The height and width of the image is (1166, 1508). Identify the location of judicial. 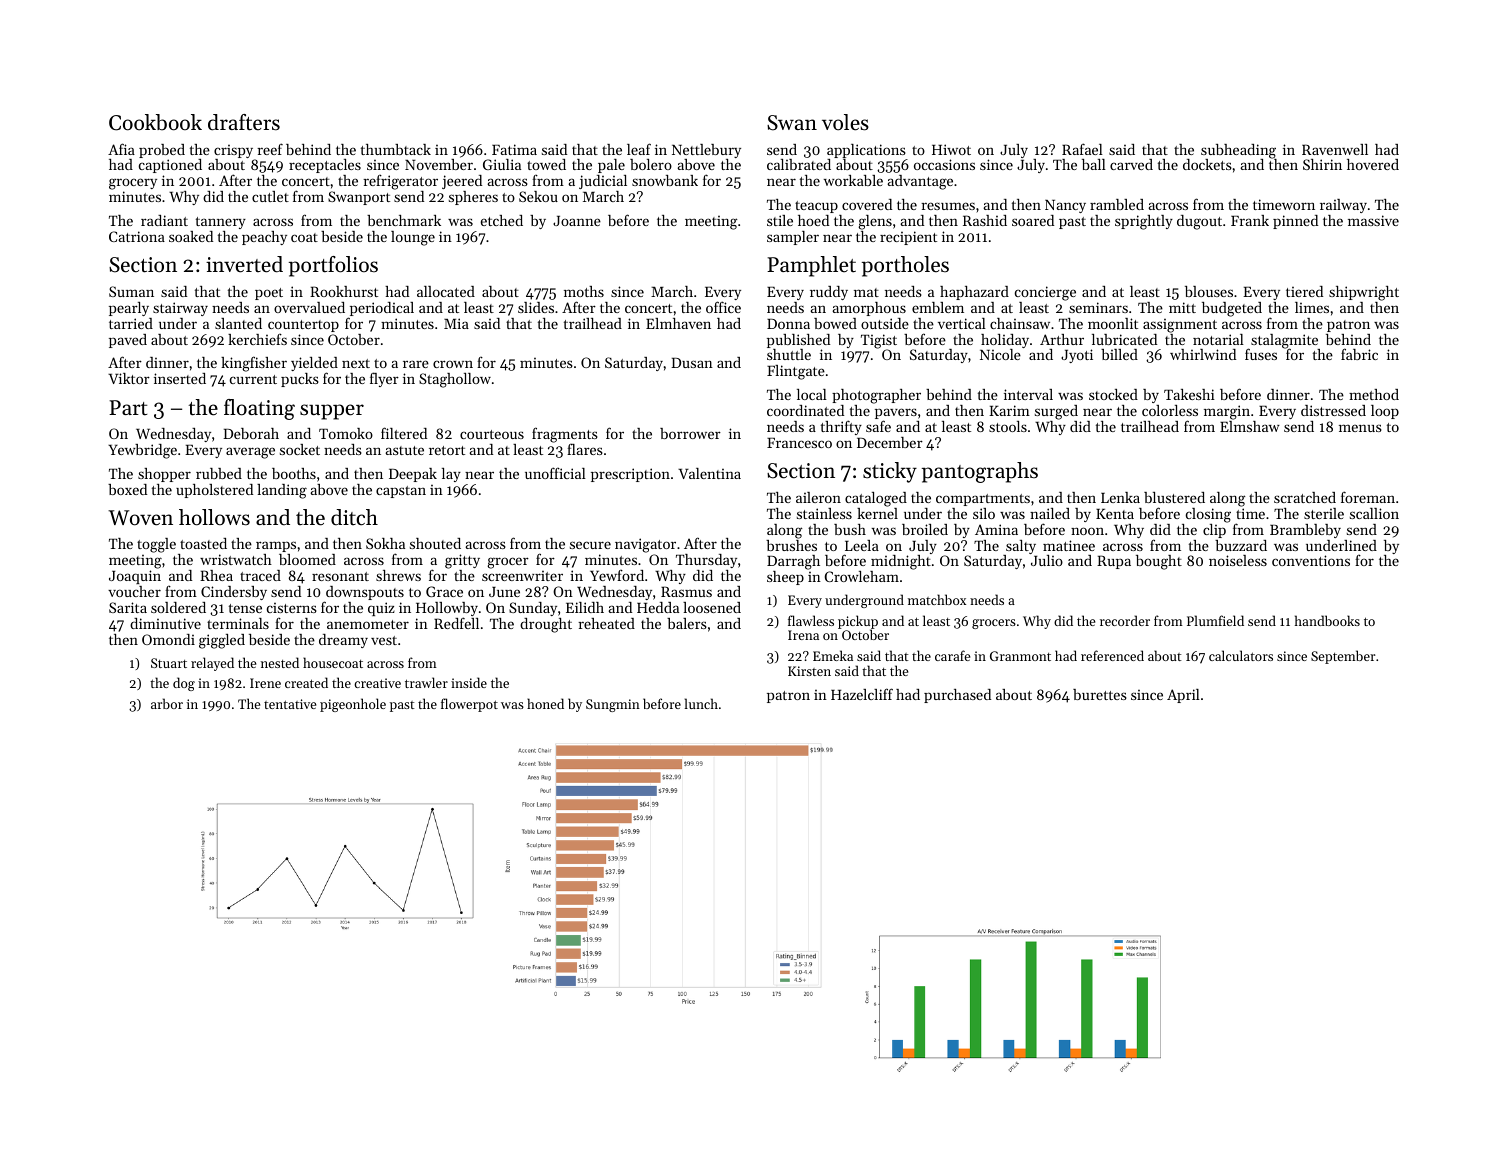
(603, 182).
